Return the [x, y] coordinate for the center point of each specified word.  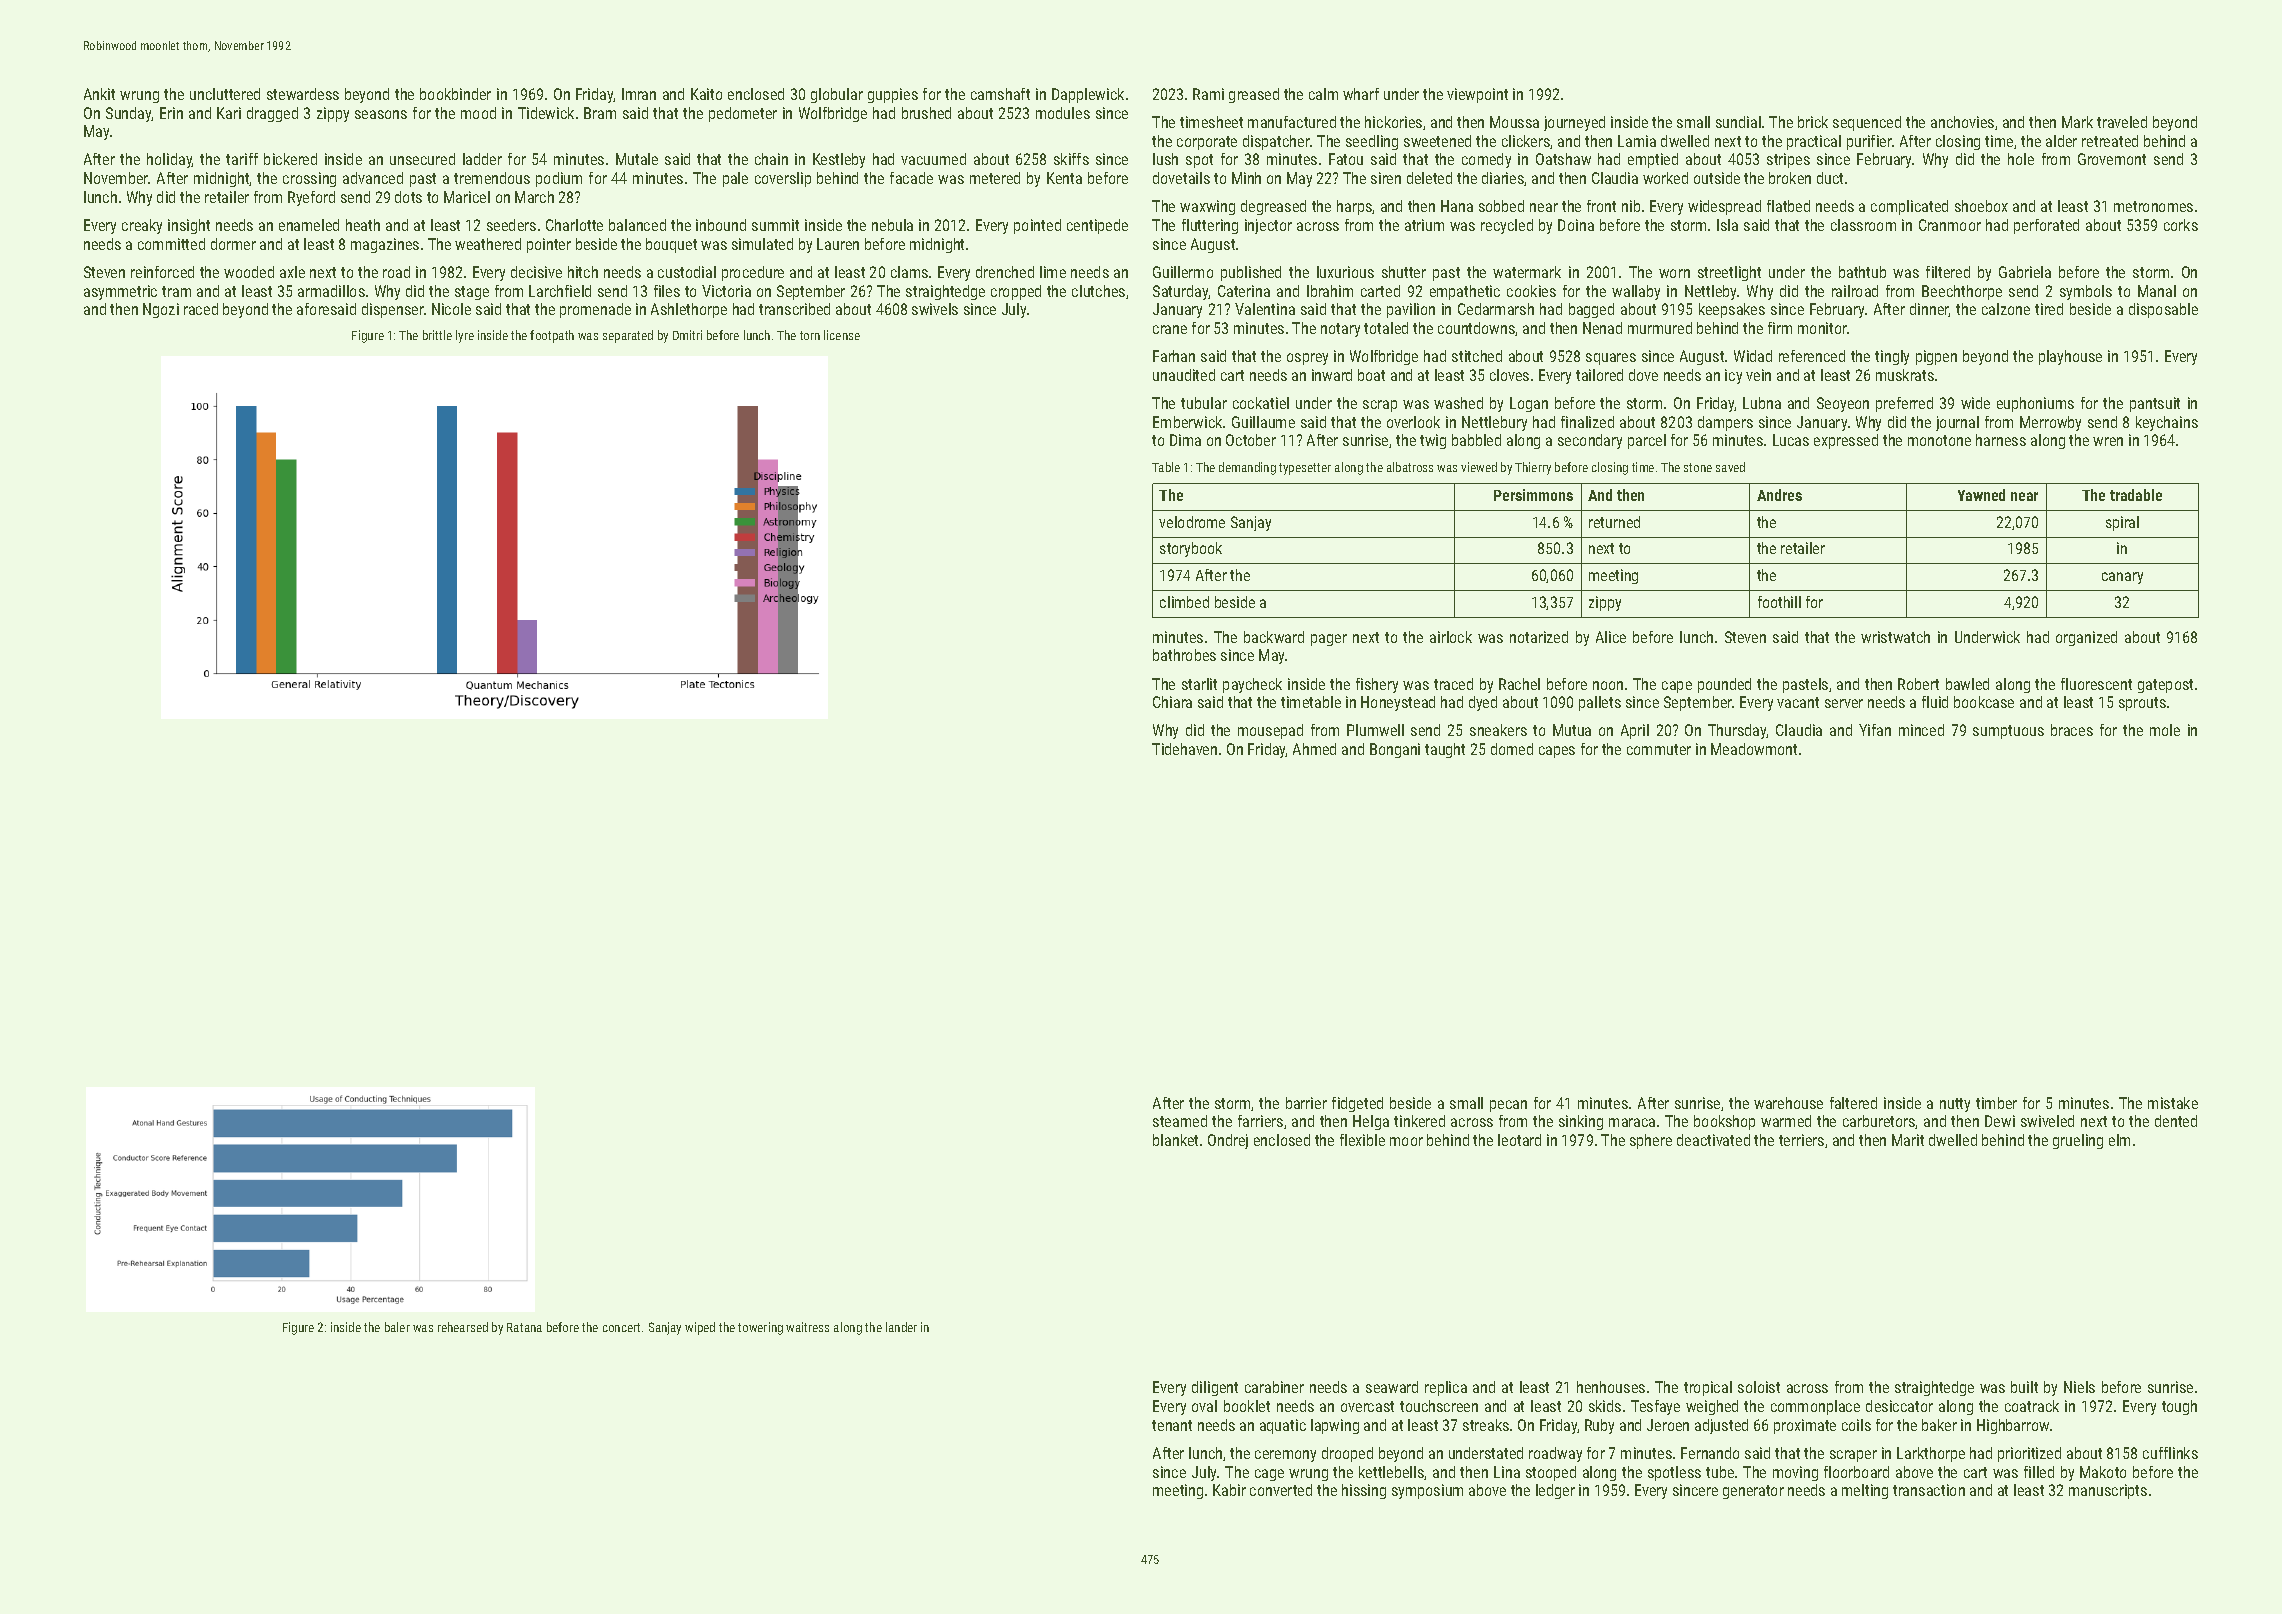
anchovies [1962, 122]
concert [621, 1327]
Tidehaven [1184, 749]
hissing [1364, 1491]
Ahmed [1314, 749]
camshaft [1000, 94]
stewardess [303, 94]
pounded [1724, 685]
